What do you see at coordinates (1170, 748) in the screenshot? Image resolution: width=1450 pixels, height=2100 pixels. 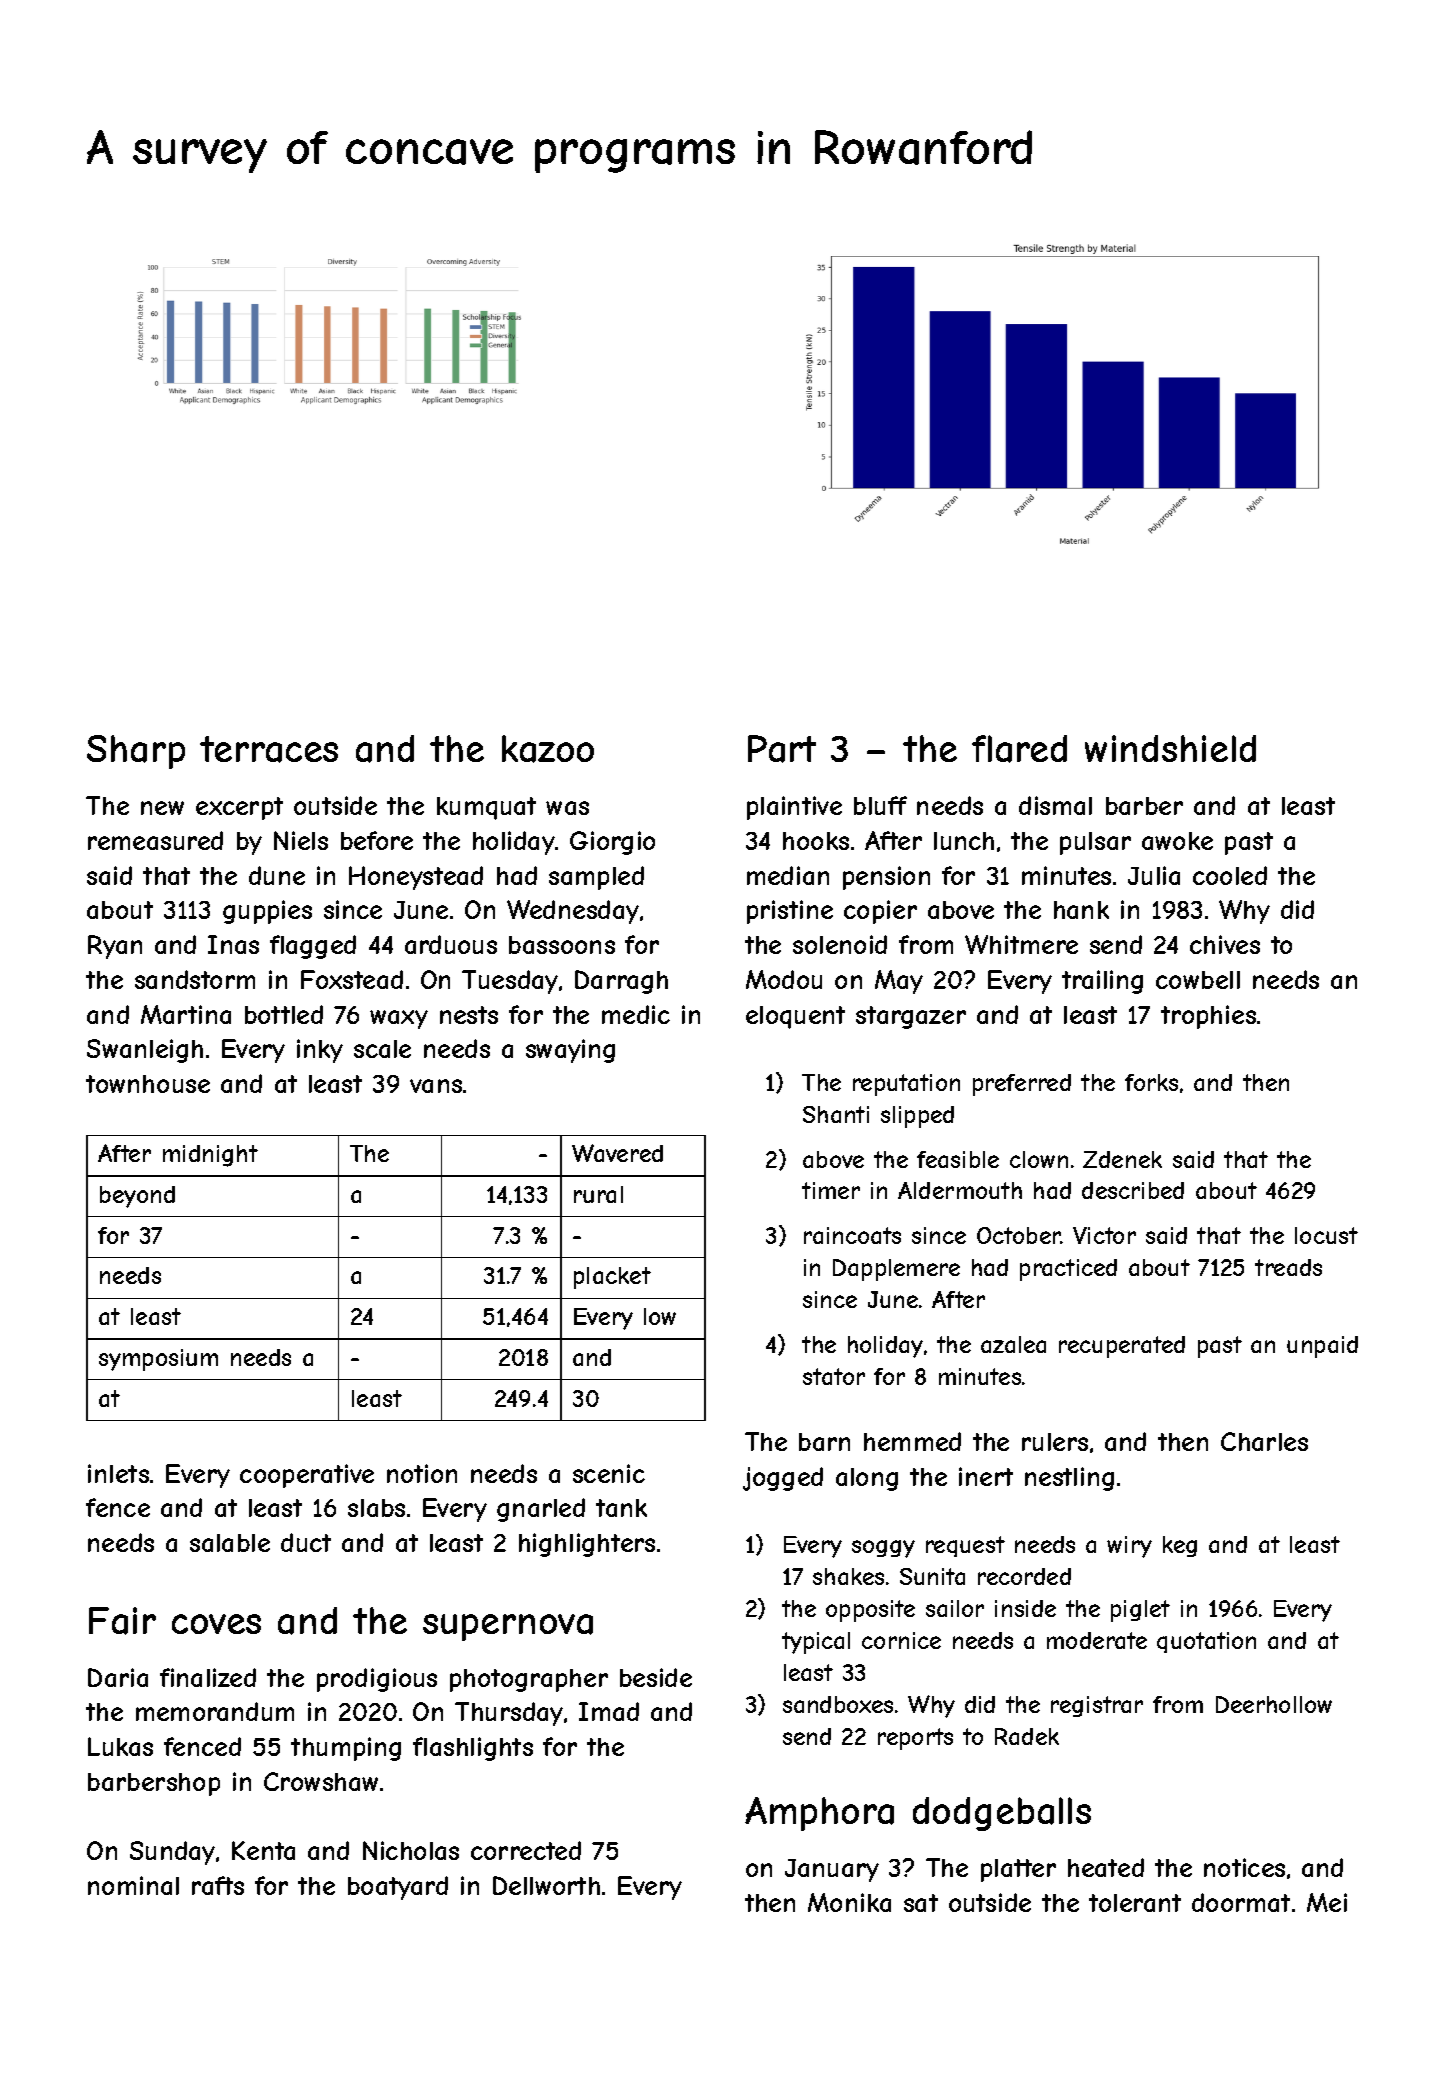 I see `windshield` at bounding box center [1170, 748].
